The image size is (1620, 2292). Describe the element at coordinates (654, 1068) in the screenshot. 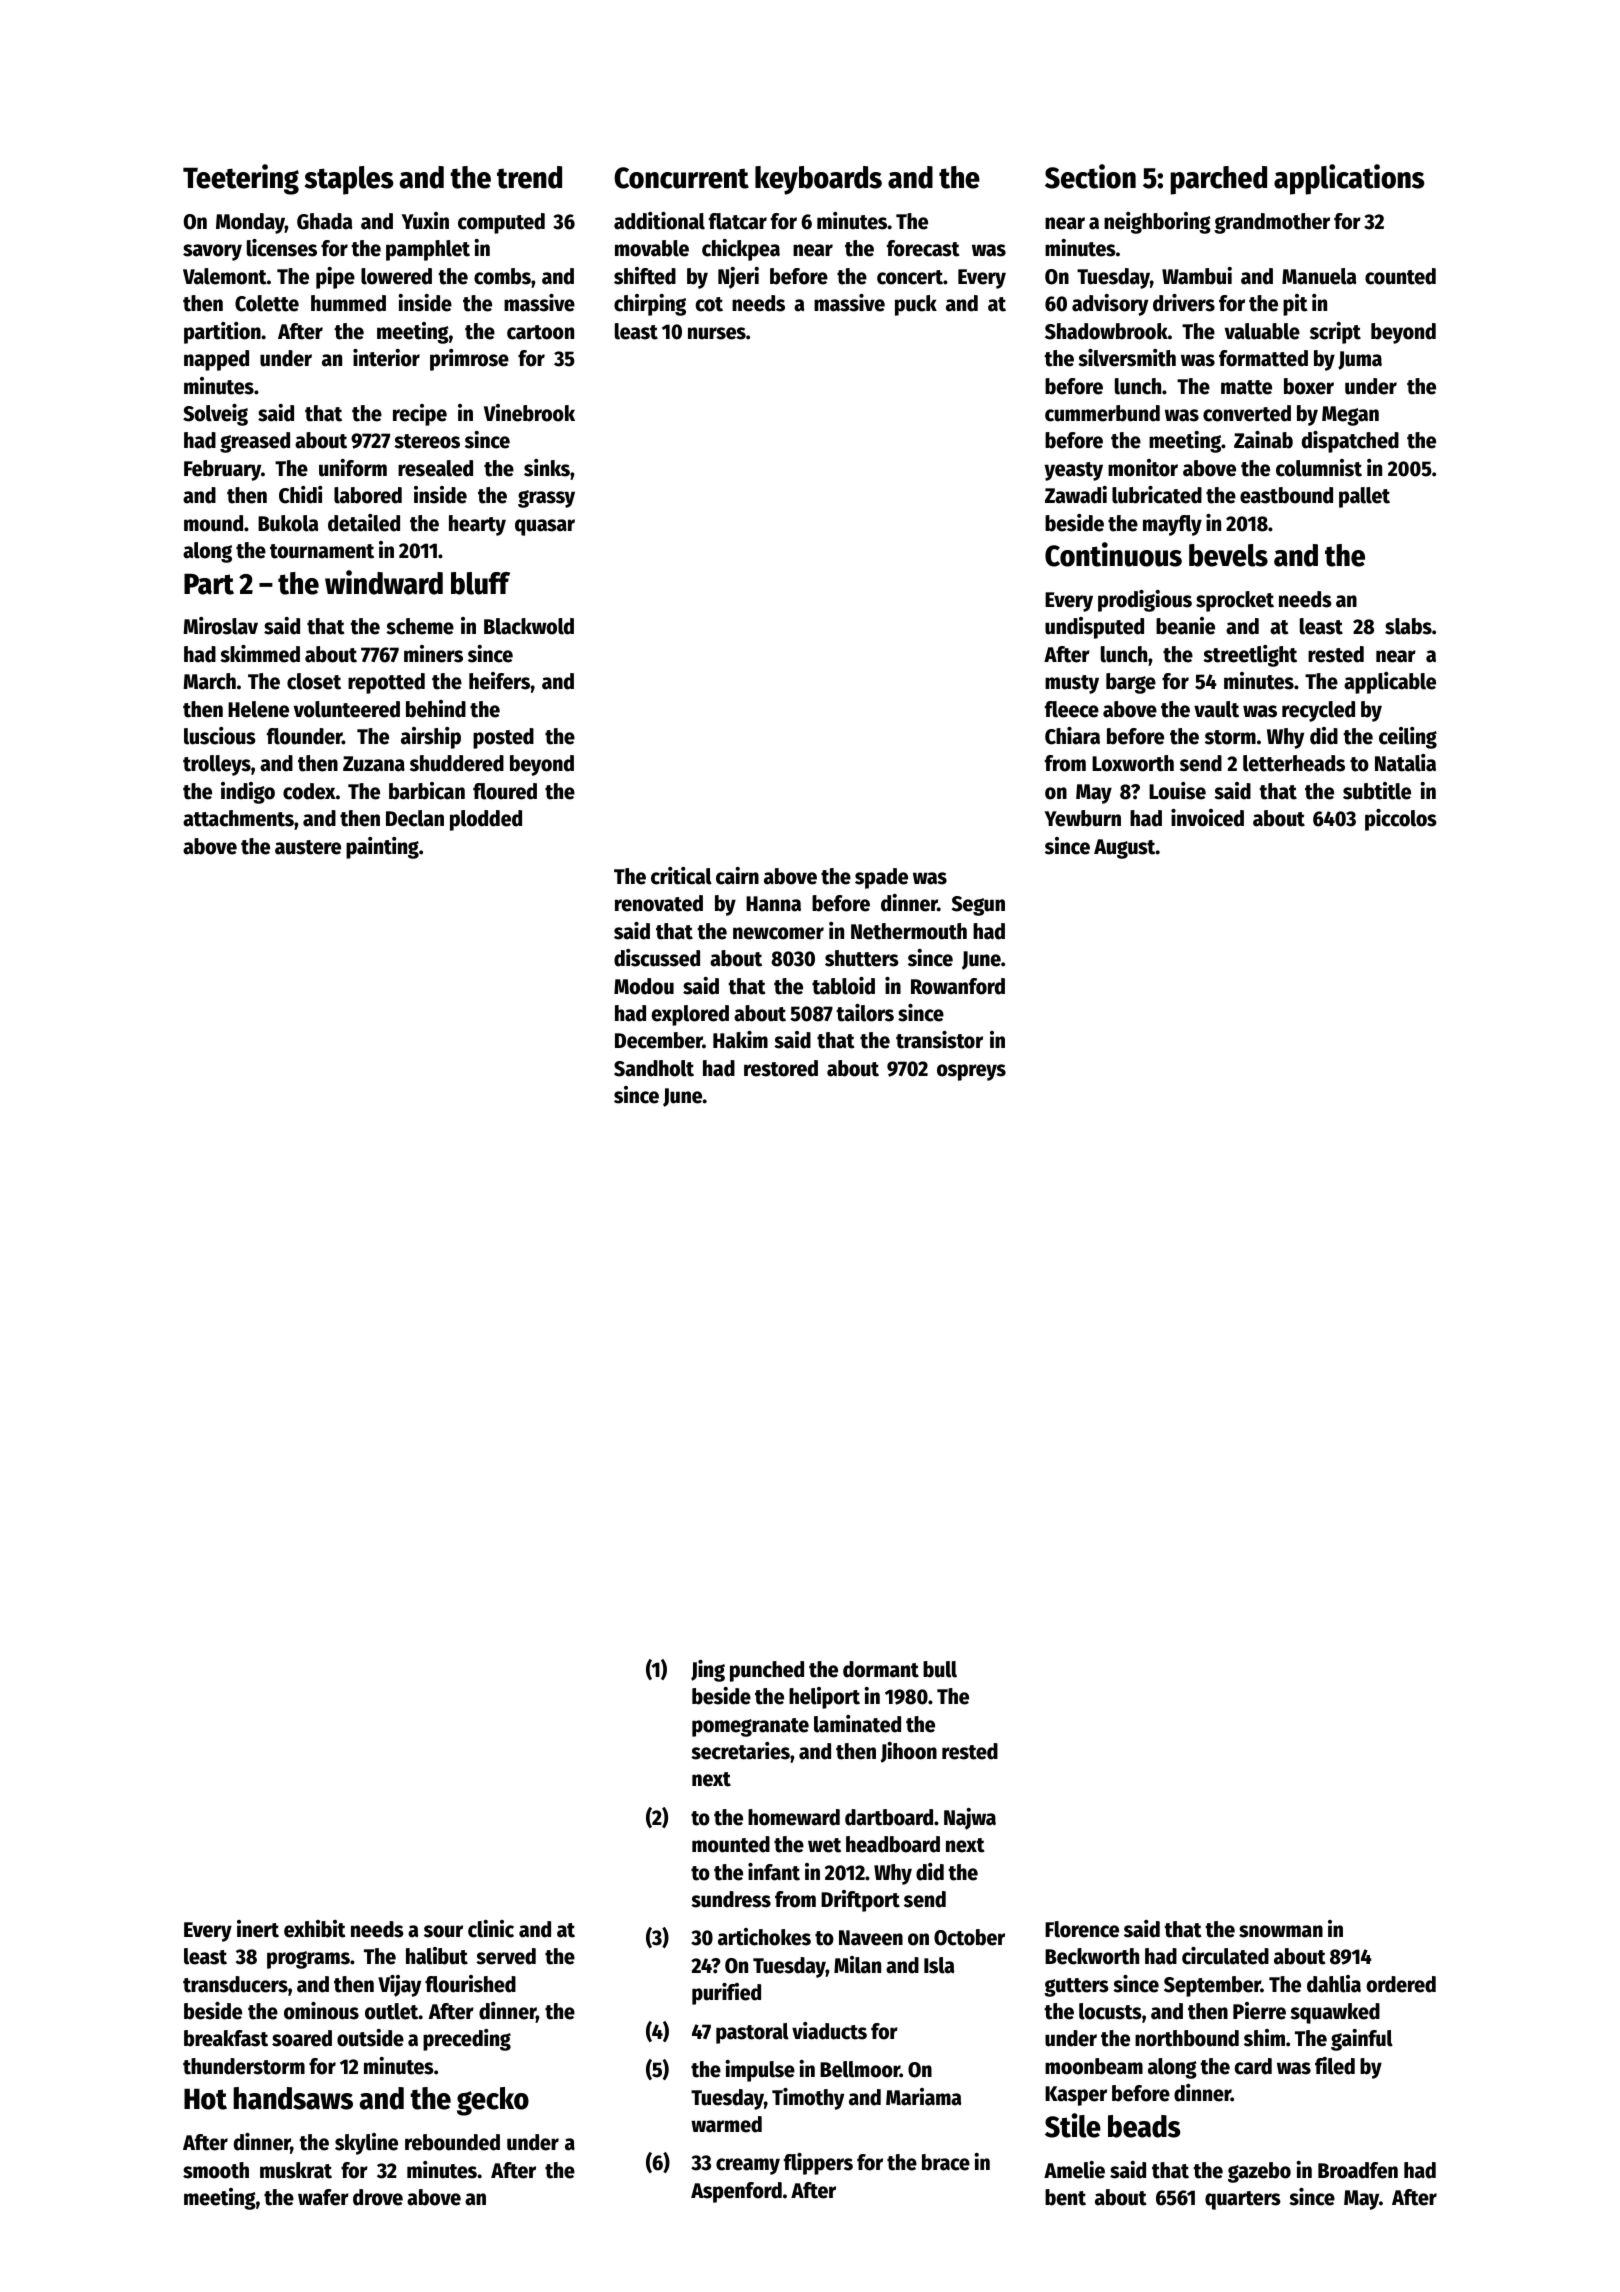

I see `Sandholt` at that location.
